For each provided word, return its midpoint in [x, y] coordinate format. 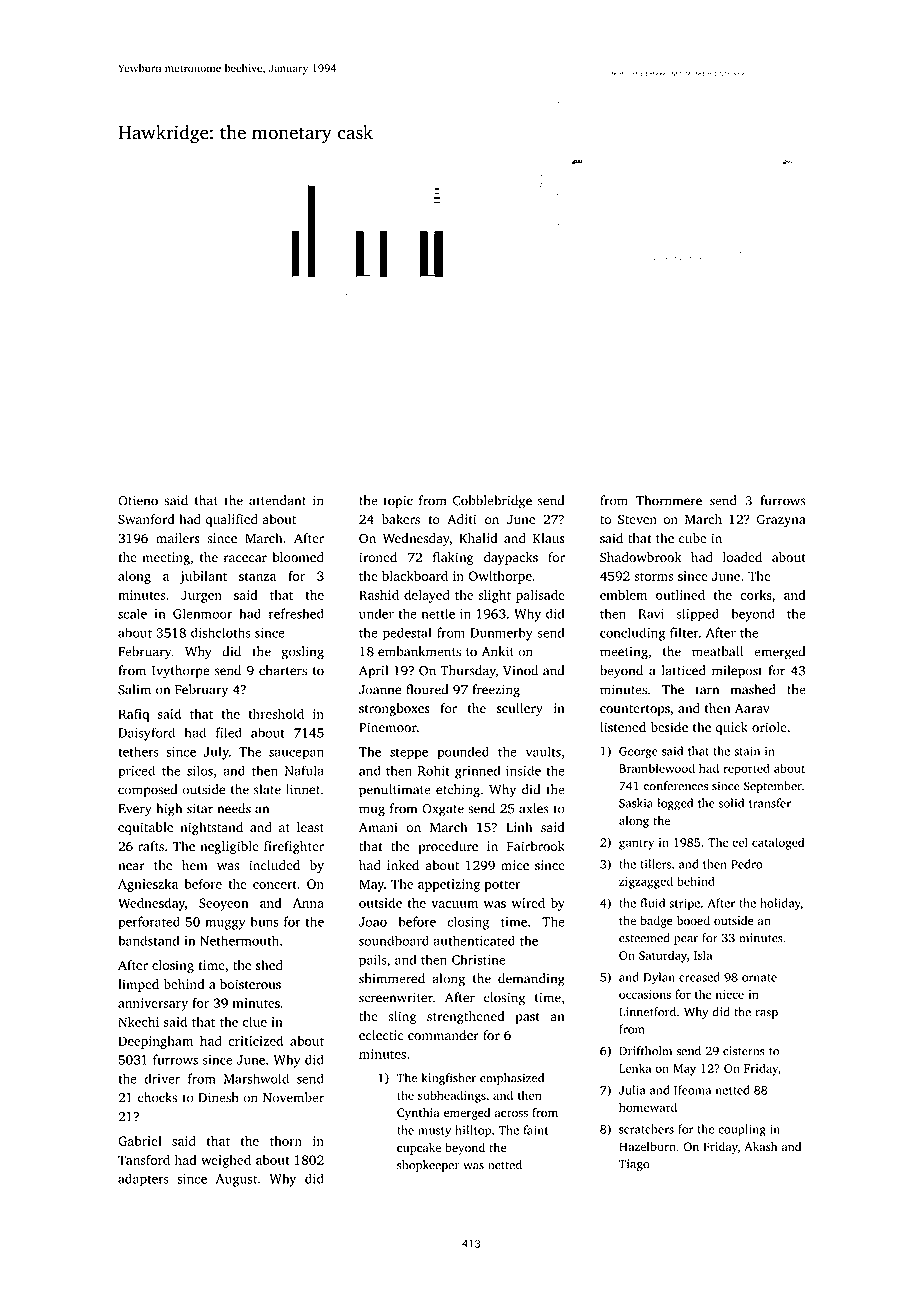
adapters [143, 1180]
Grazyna [781, 520]
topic [398, 502]
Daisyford [146, 734]
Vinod [520, 670]
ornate [759, 978]
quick [731, 728]
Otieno [138, 500]
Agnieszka [148, 885]
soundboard [394, 940]
